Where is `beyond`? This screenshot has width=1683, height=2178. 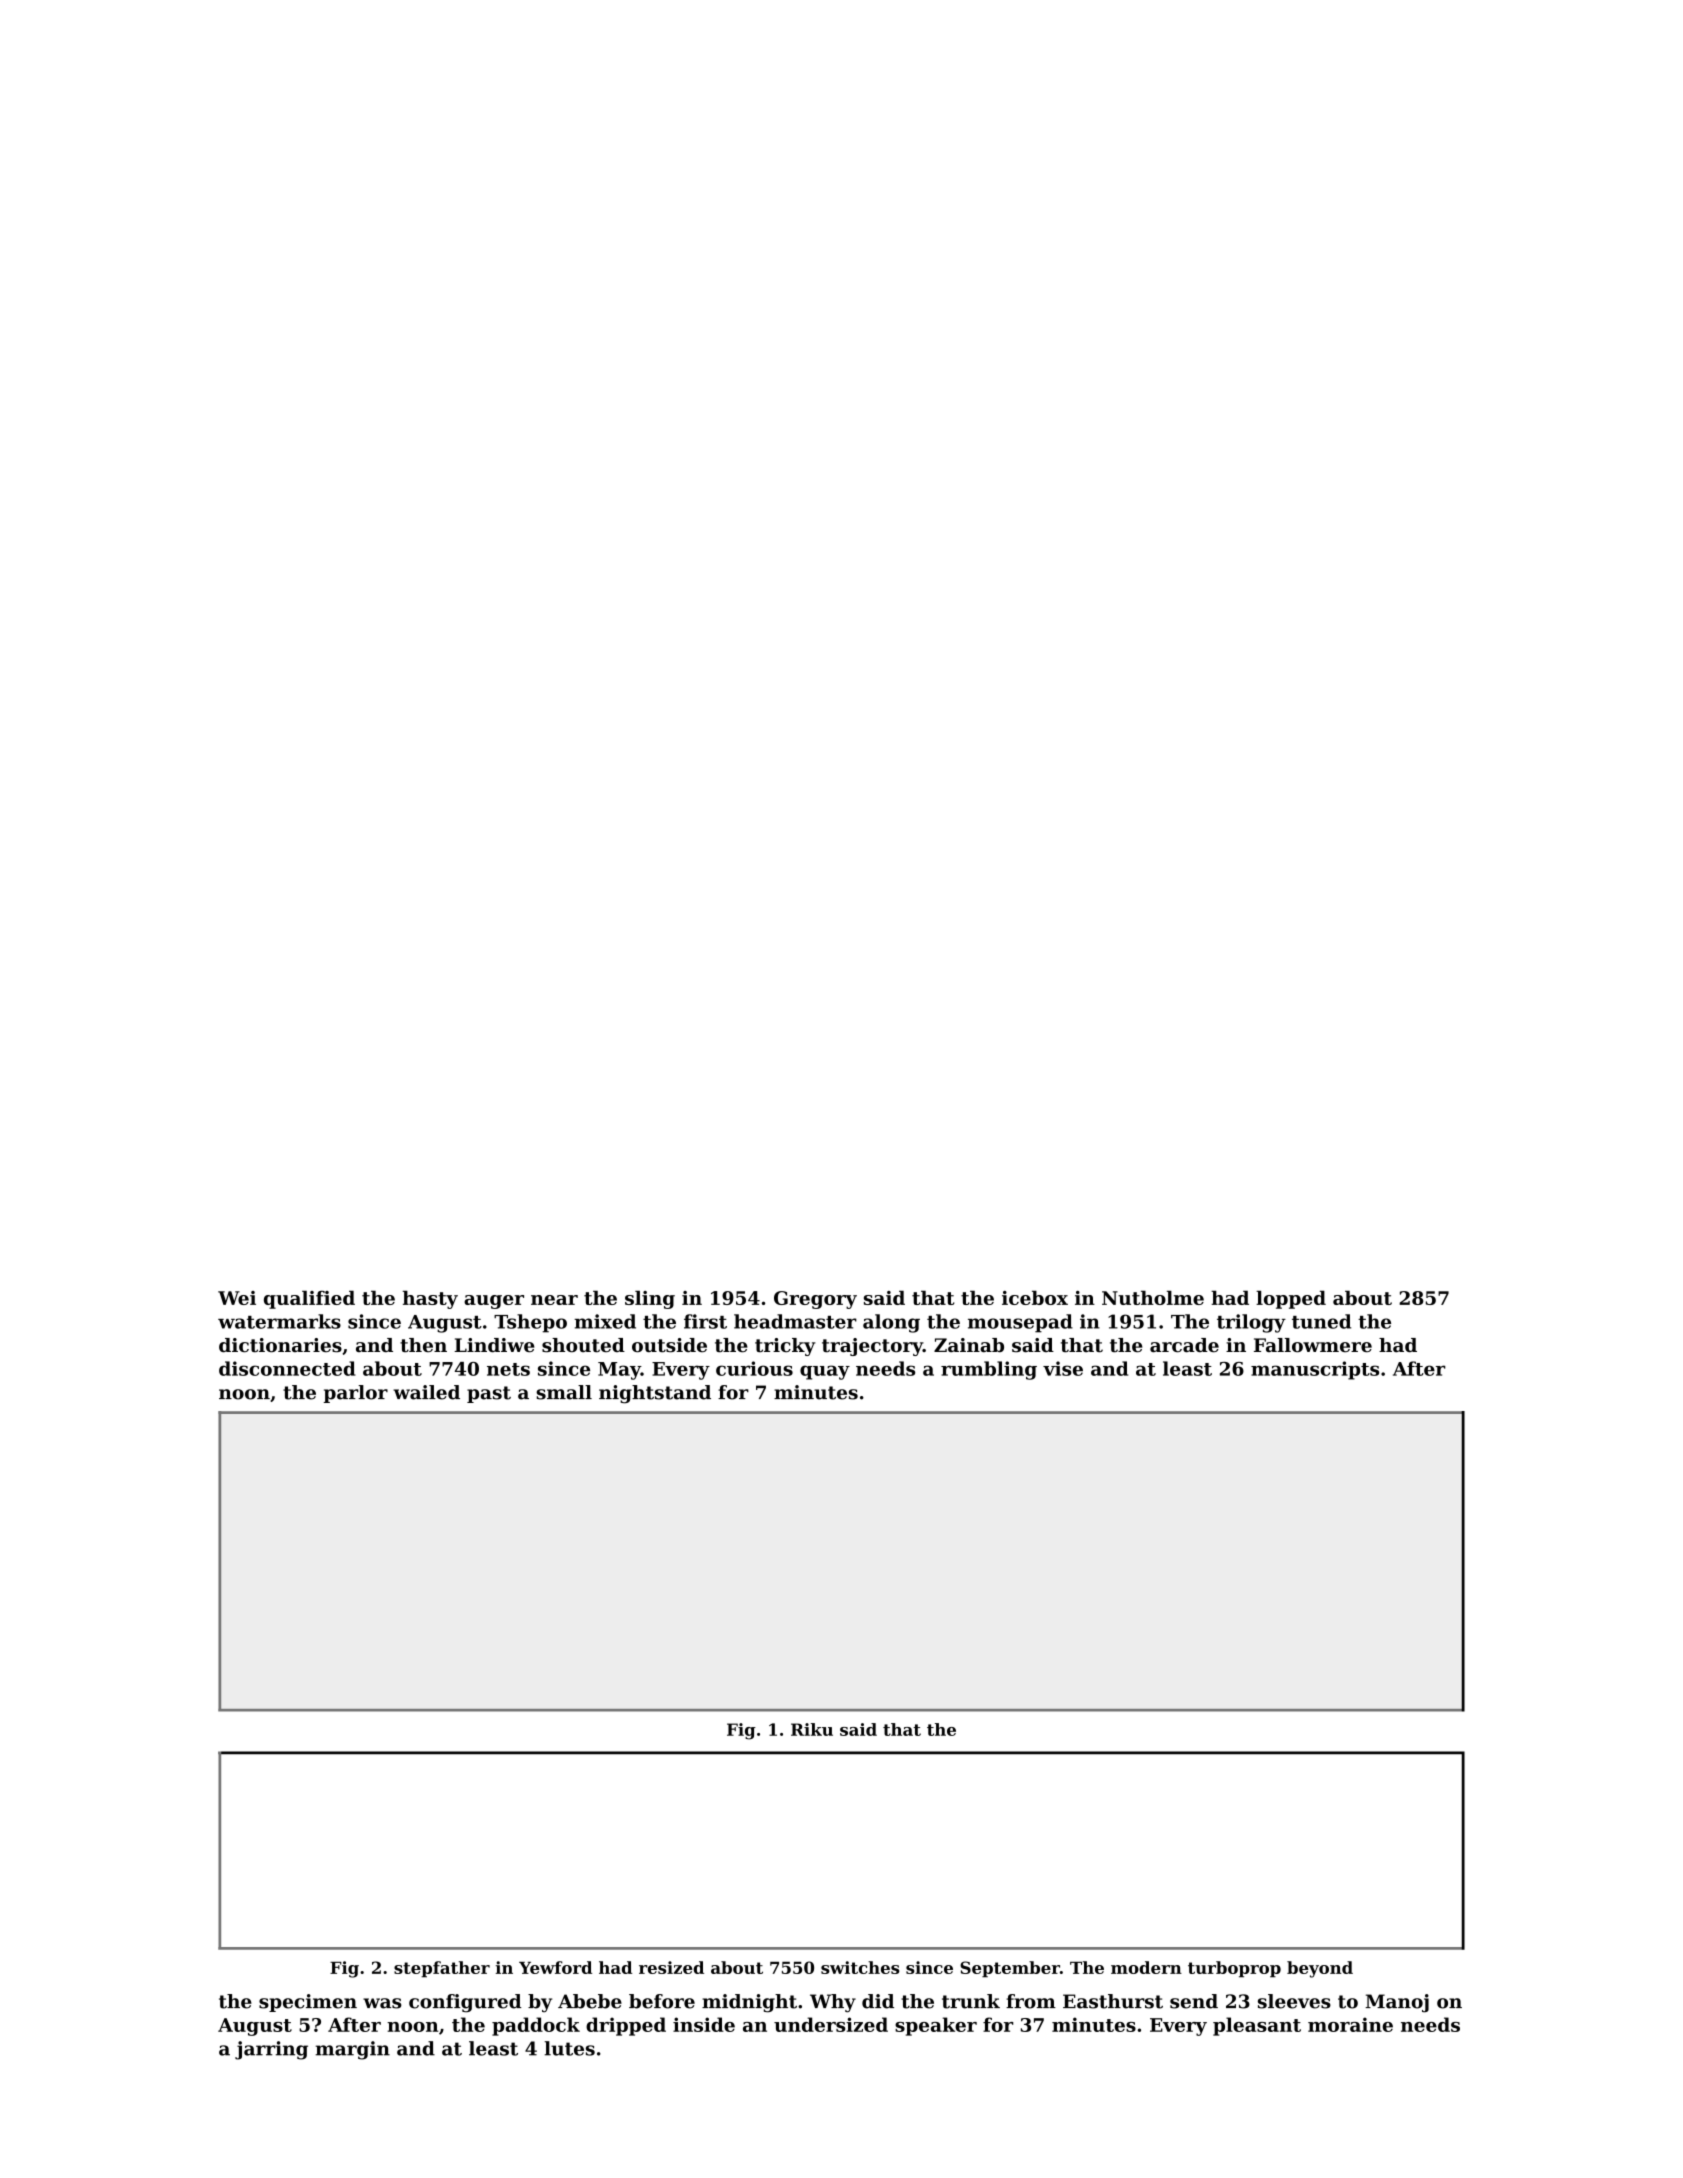
beyond is located at coordinates (1320, 1969).
